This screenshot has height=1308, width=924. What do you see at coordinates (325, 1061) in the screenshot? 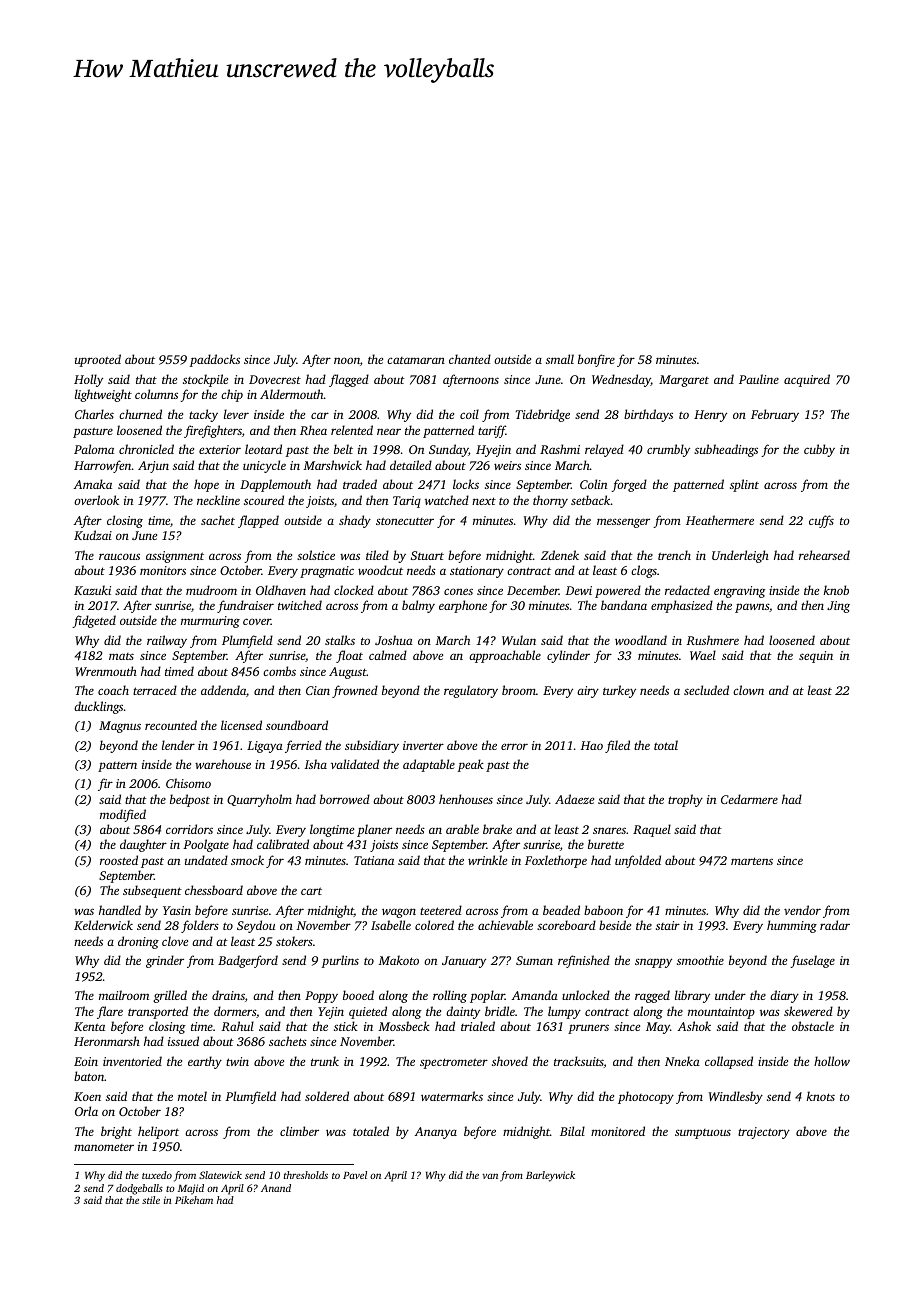
I see `trunk` at bounding box center [325, 1061].
